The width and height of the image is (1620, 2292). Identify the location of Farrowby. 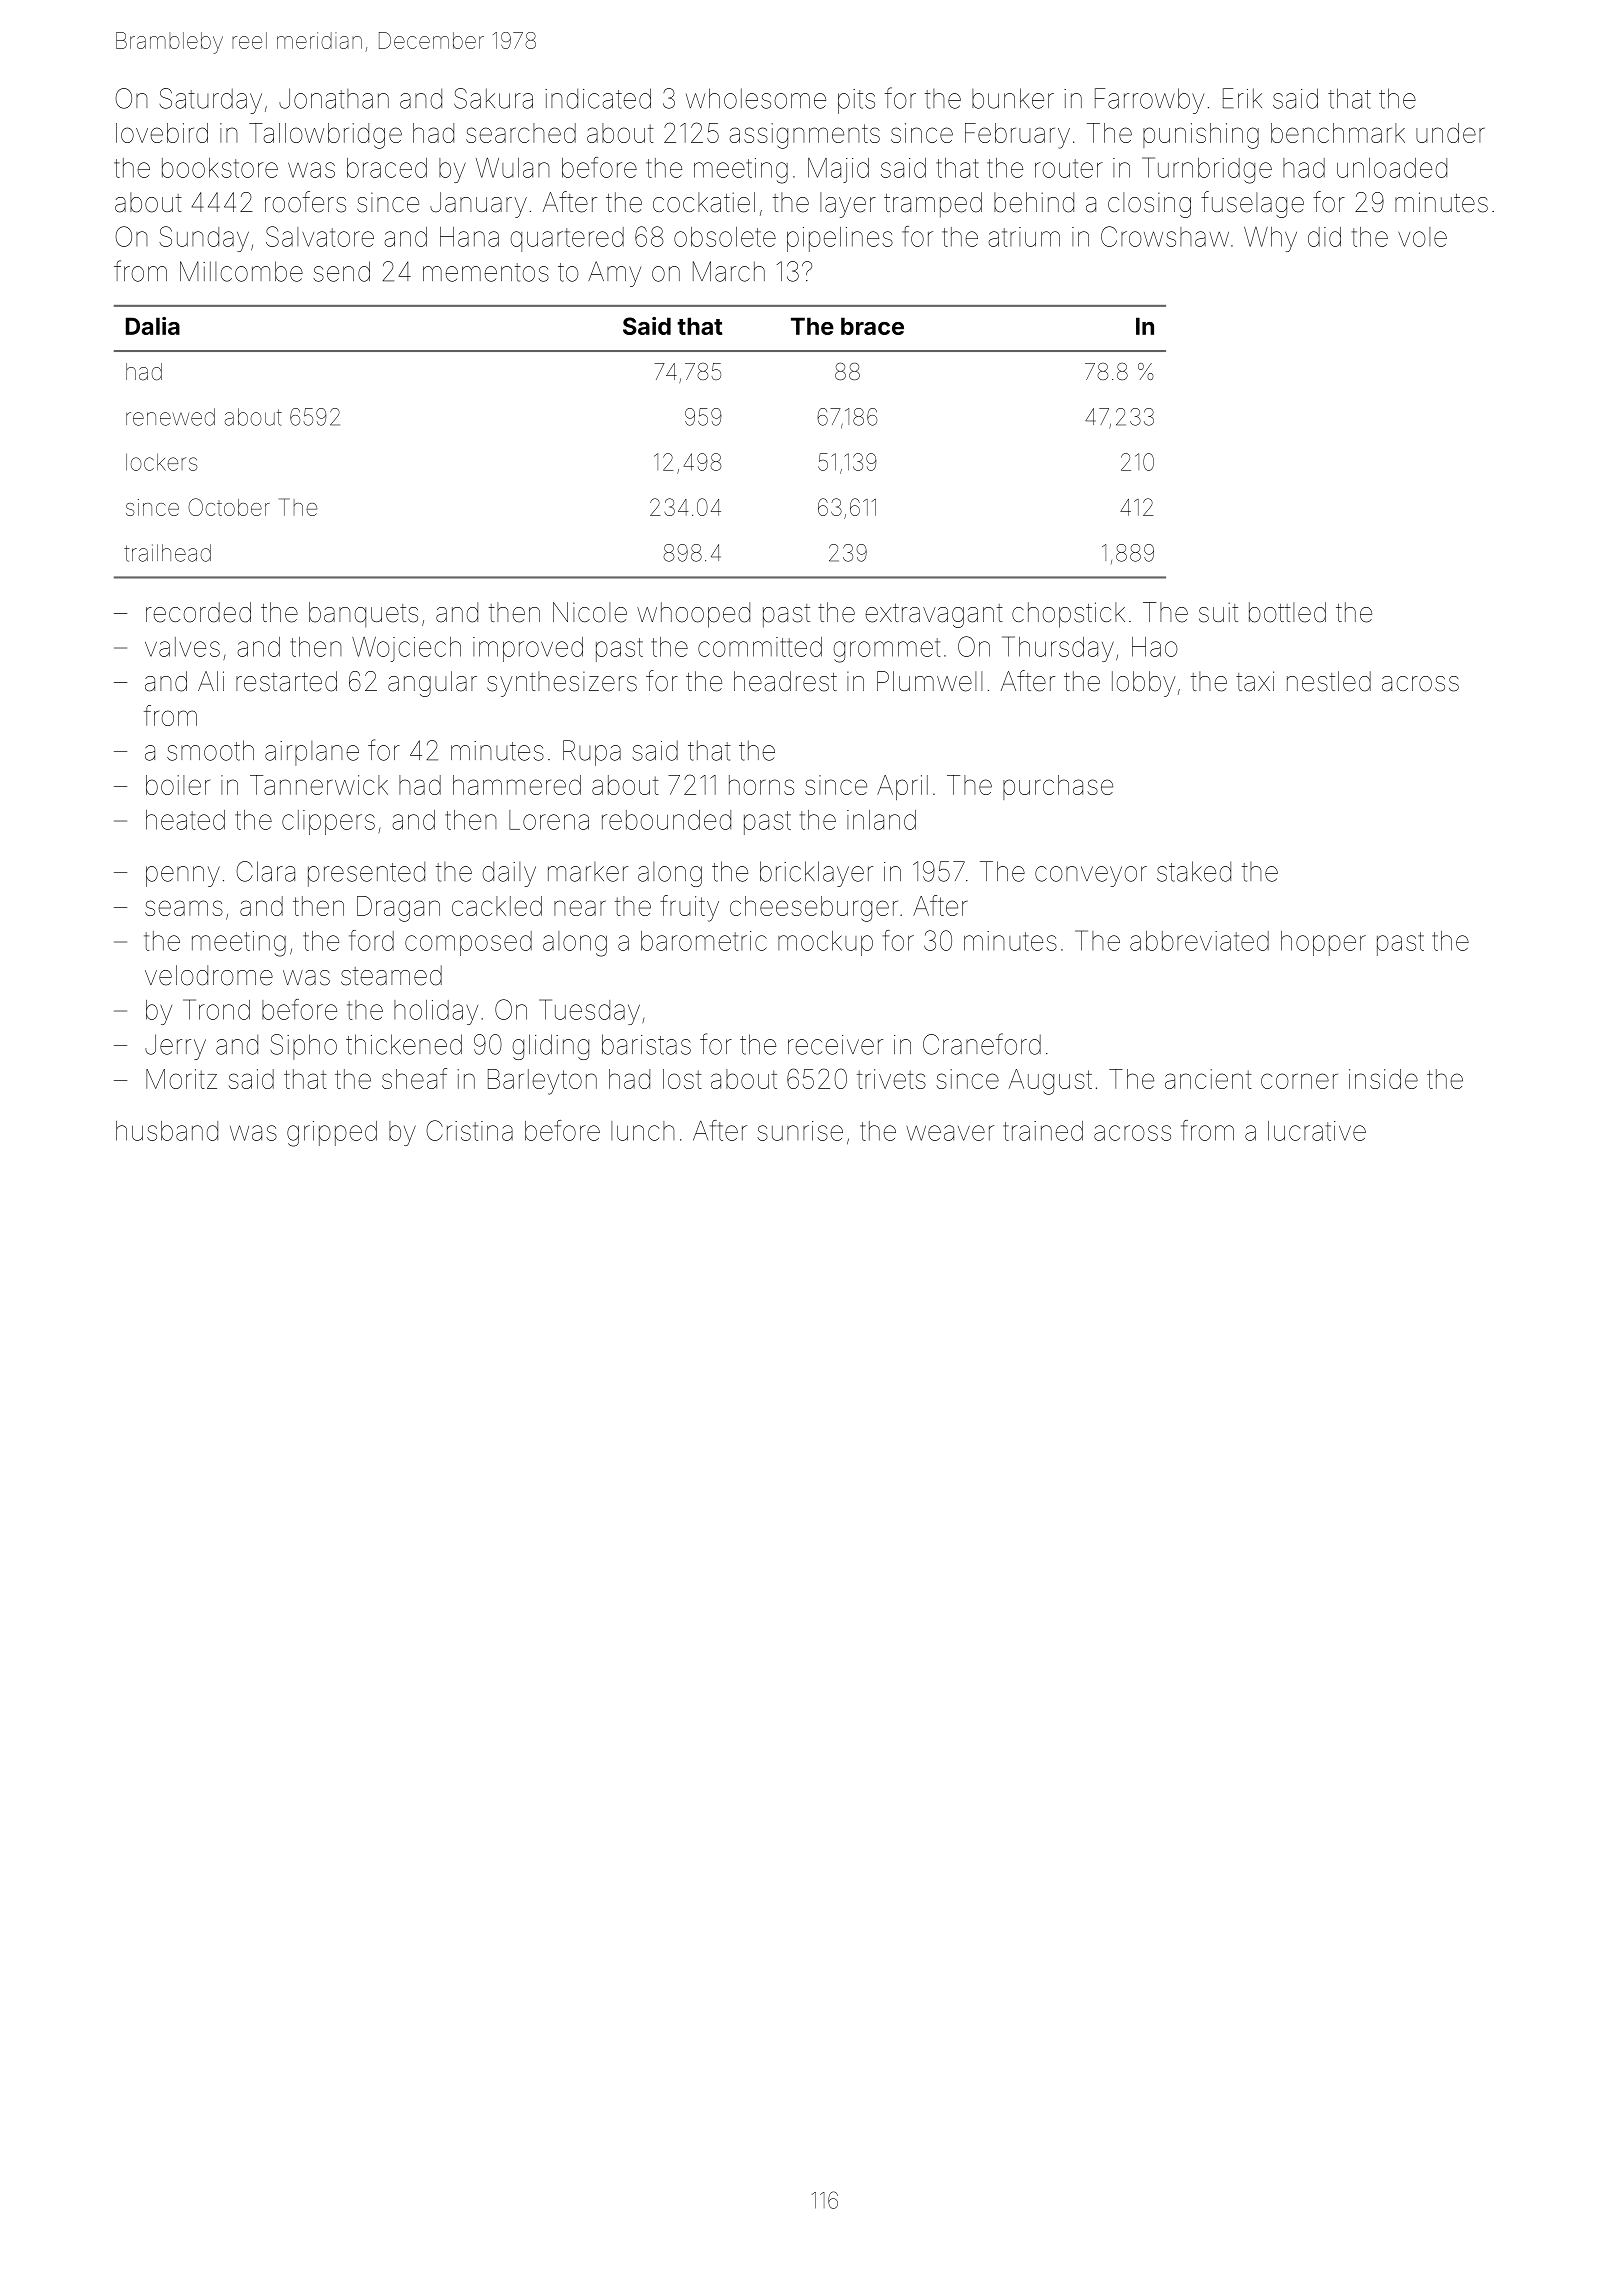
(1149, 101).
